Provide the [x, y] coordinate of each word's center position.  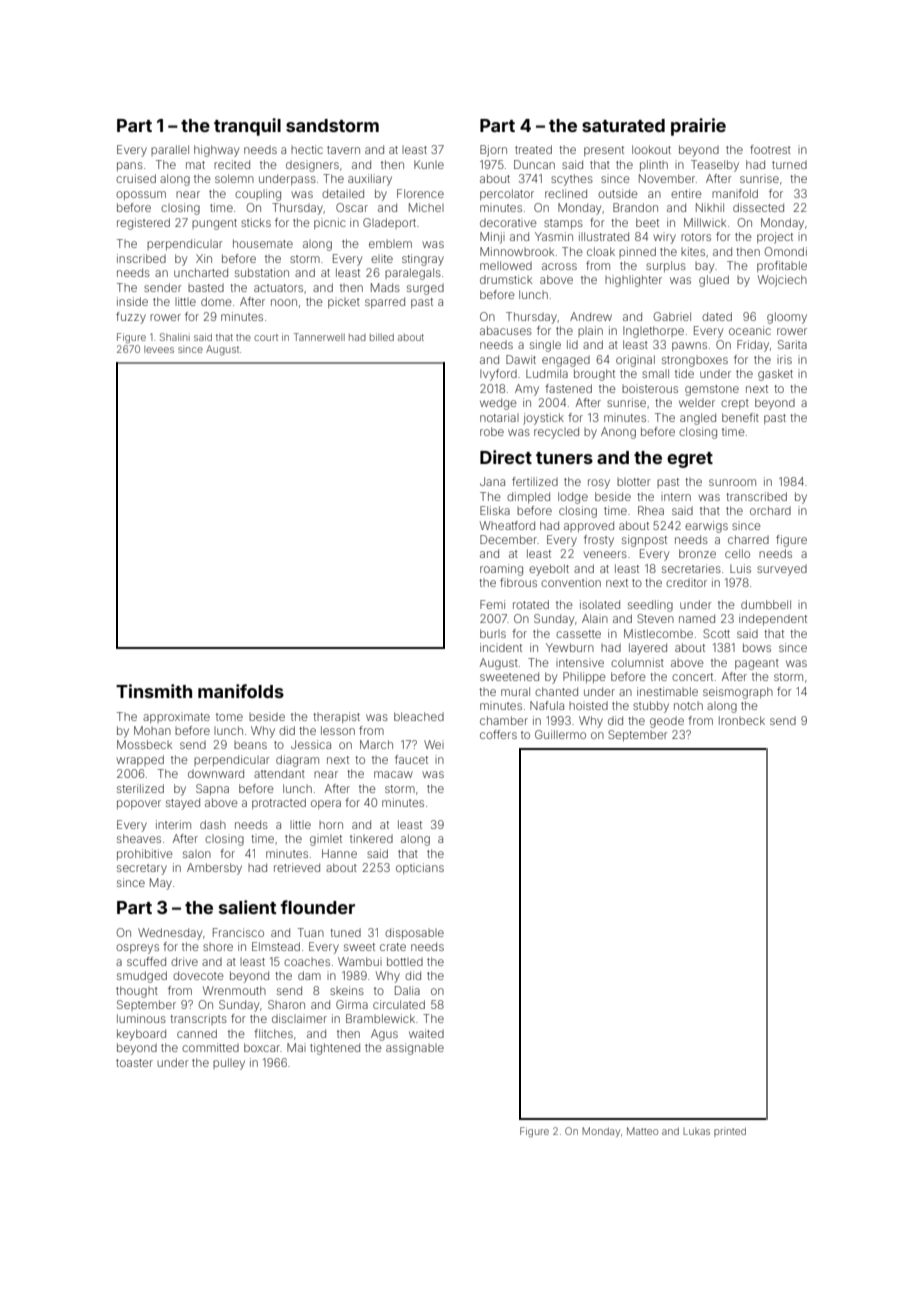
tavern [343, 150]
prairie [698, 127]
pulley [229, 1064]
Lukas [696, 1131]
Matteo [642, 1131]
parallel [170, 150]
